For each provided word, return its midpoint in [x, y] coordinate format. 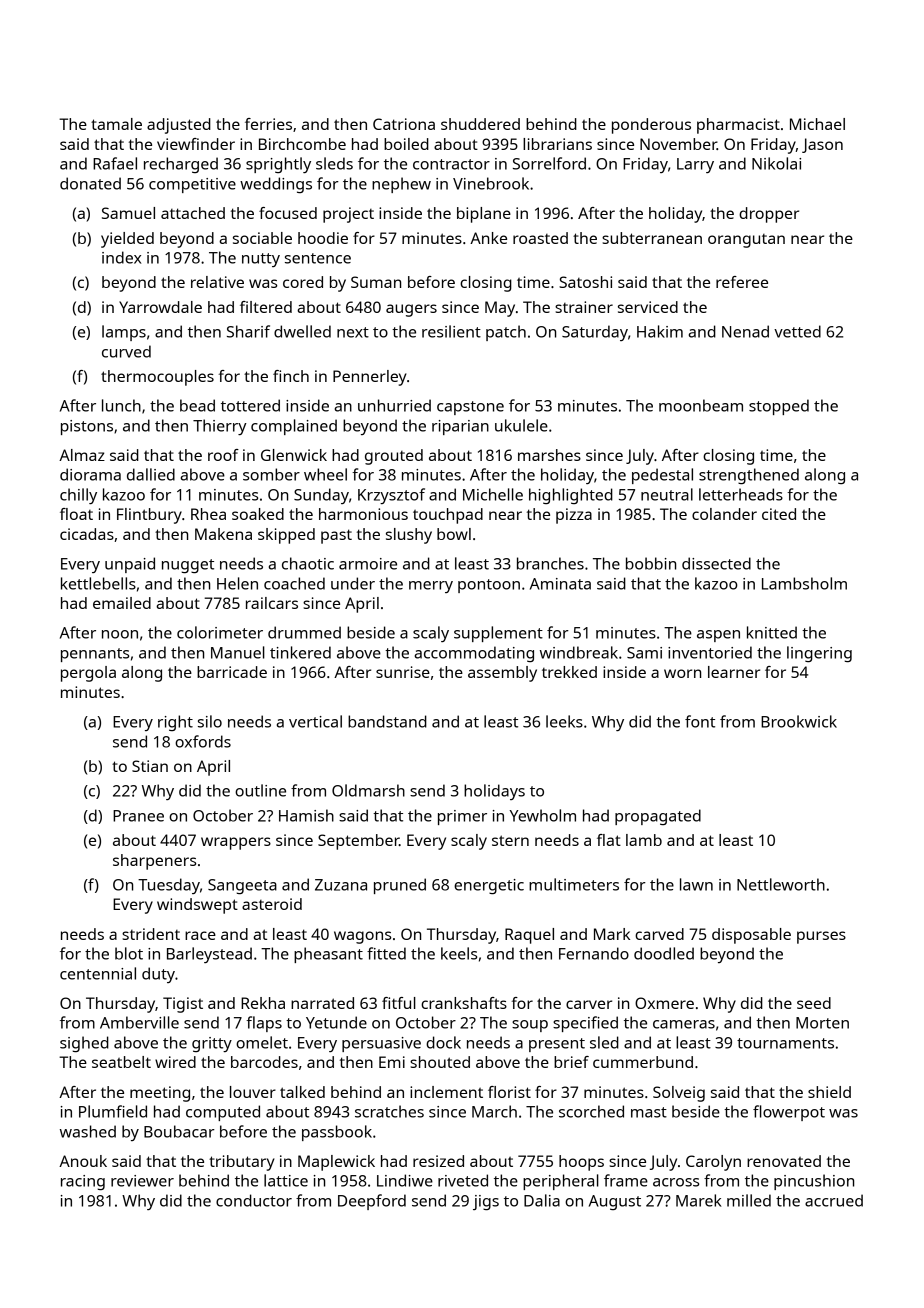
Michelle [493, 494]
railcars [272, 603]
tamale [116, 124]
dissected [716, 563]
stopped [779, 407]
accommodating [474, 654]
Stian [150, 766]
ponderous [651, 126]
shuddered [480, 124]
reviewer [142, 1181]
